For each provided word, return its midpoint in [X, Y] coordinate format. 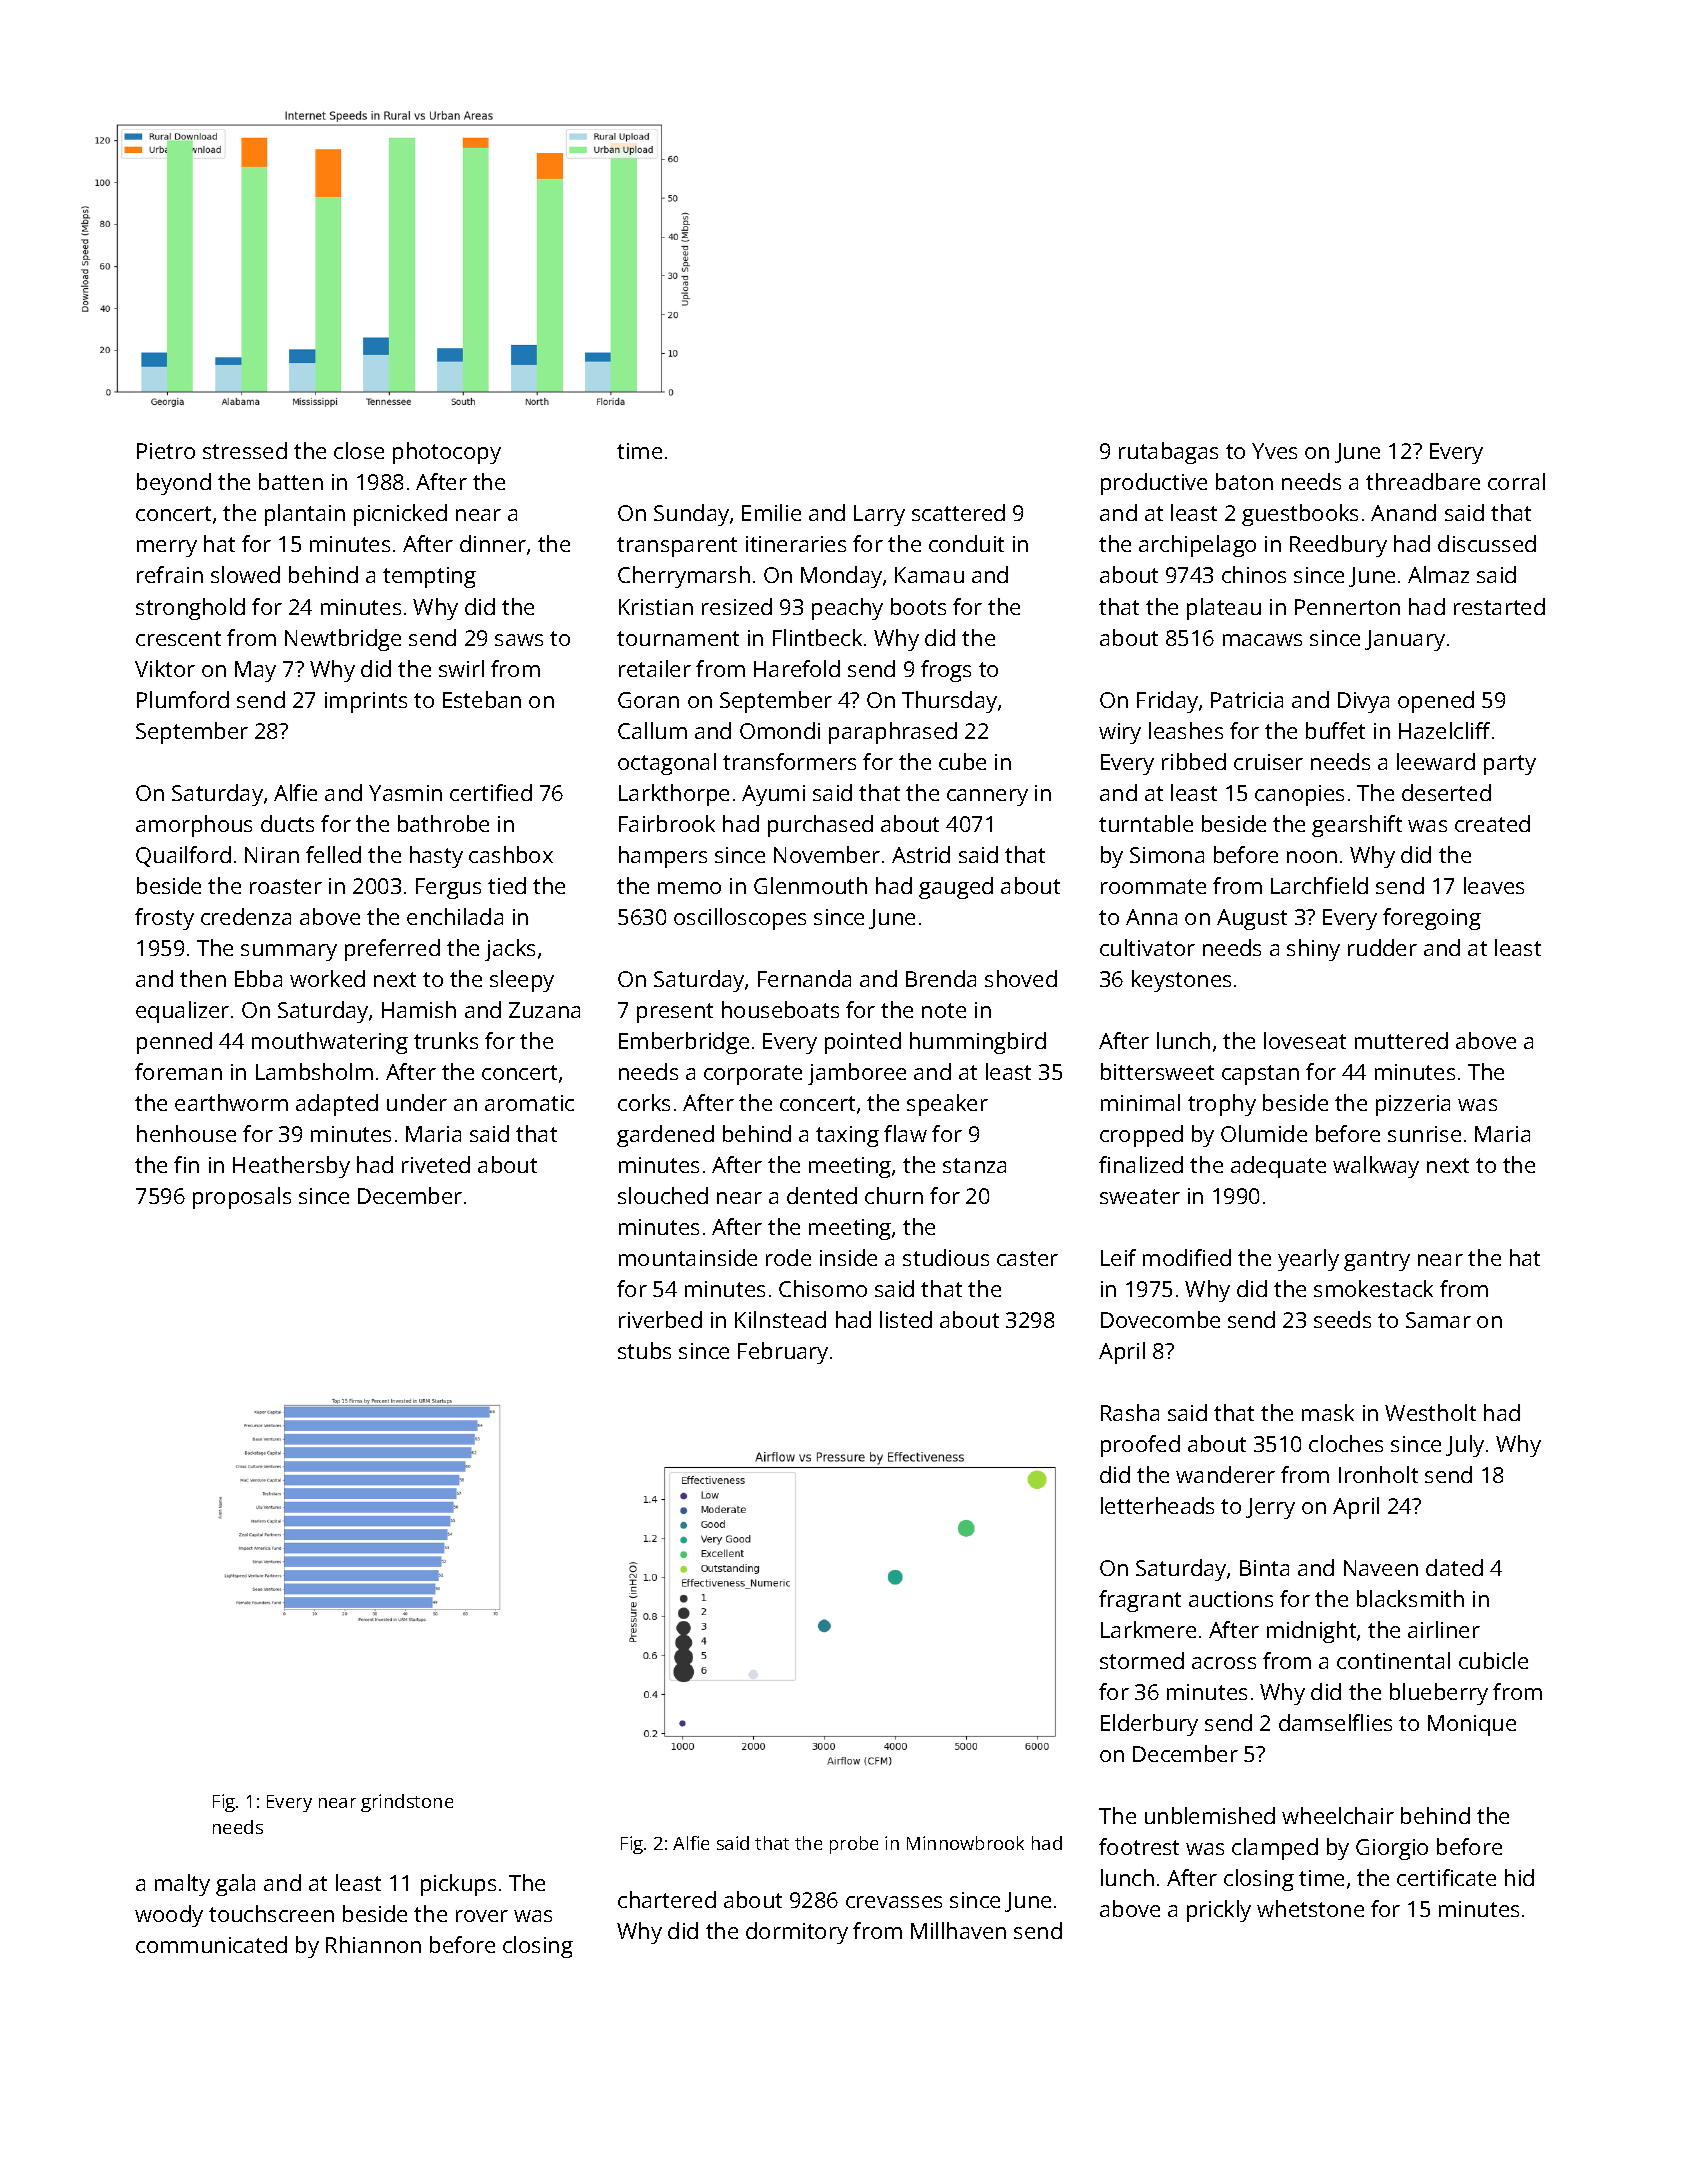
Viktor [165, 668]
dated [1454, 1567]
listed [906, 1319]
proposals [242, 1198]
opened [1436, 702]
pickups [458, 1885]
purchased [820, 826]
